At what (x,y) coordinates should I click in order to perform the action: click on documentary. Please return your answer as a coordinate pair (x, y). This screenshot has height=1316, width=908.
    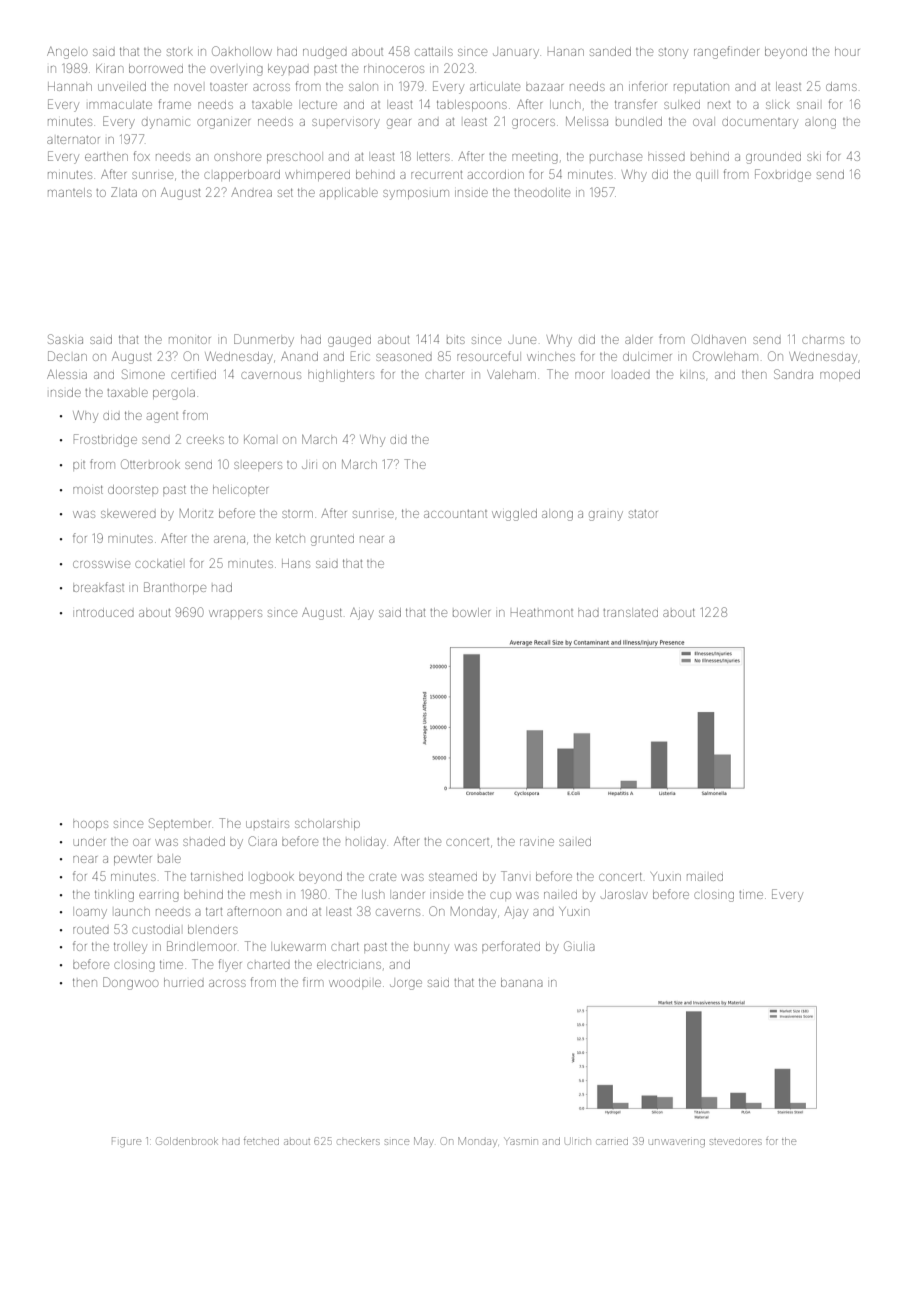
    Looking at the image, I should click on (760, 123).
